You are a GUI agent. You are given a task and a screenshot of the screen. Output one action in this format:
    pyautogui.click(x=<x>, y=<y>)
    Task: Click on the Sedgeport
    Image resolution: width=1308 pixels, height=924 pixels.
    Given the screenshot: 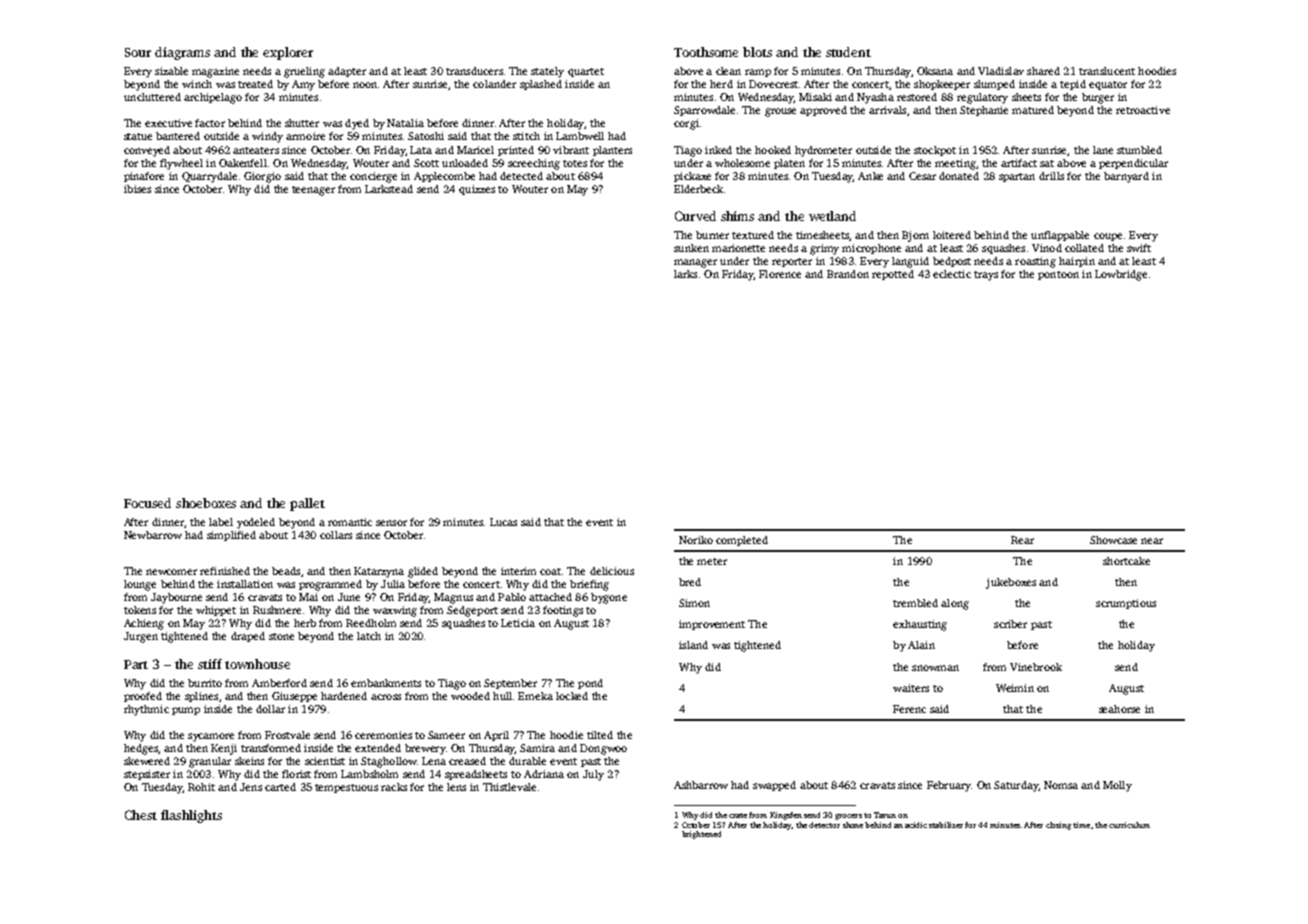 What is the action you would take?
    pyautogui.click(x=472, y=611)
